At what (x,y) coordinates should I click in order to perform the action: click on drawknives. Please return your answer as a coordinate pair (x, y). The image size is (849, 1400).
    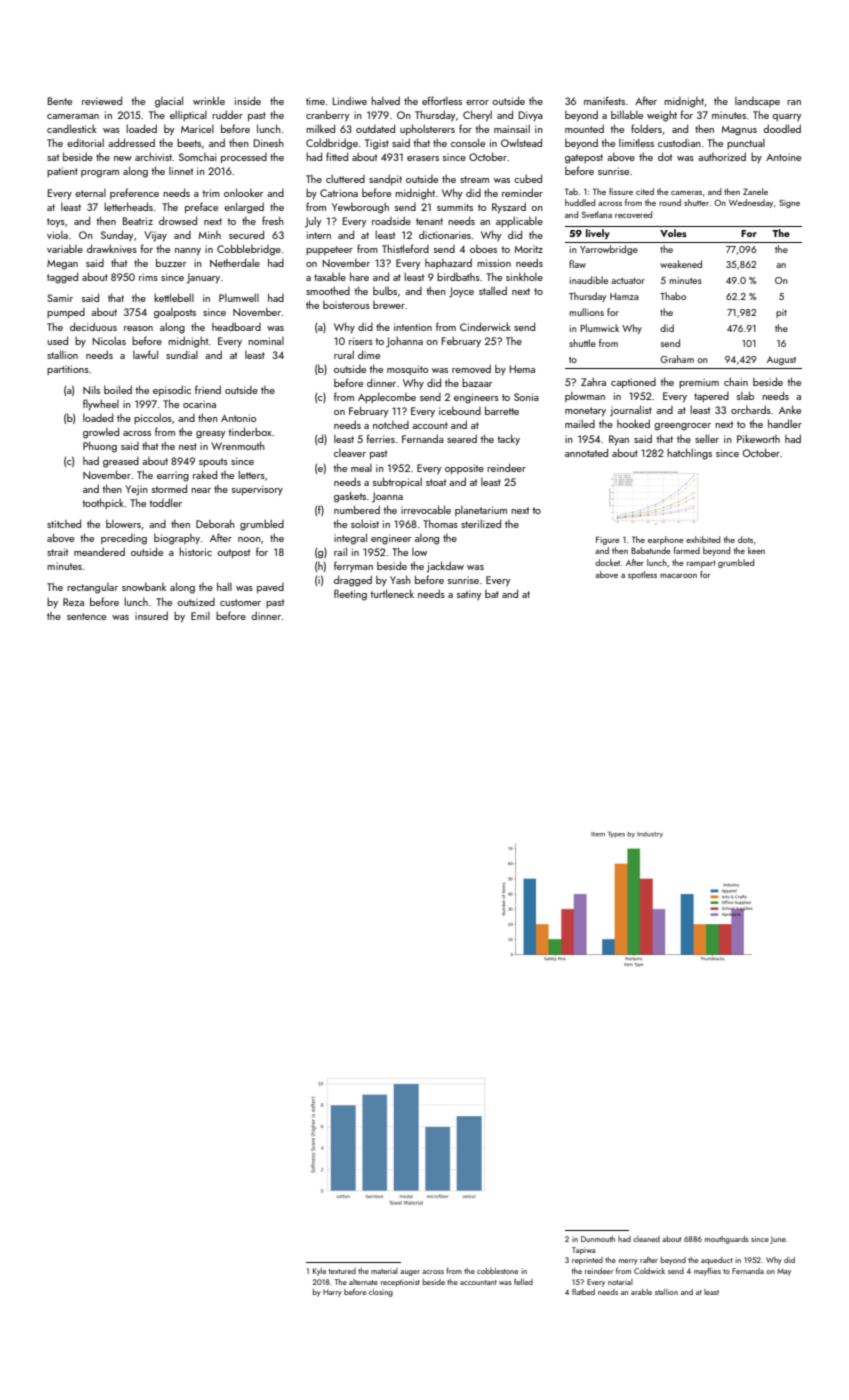
    Looking at the image, I should click on (112, 248).
